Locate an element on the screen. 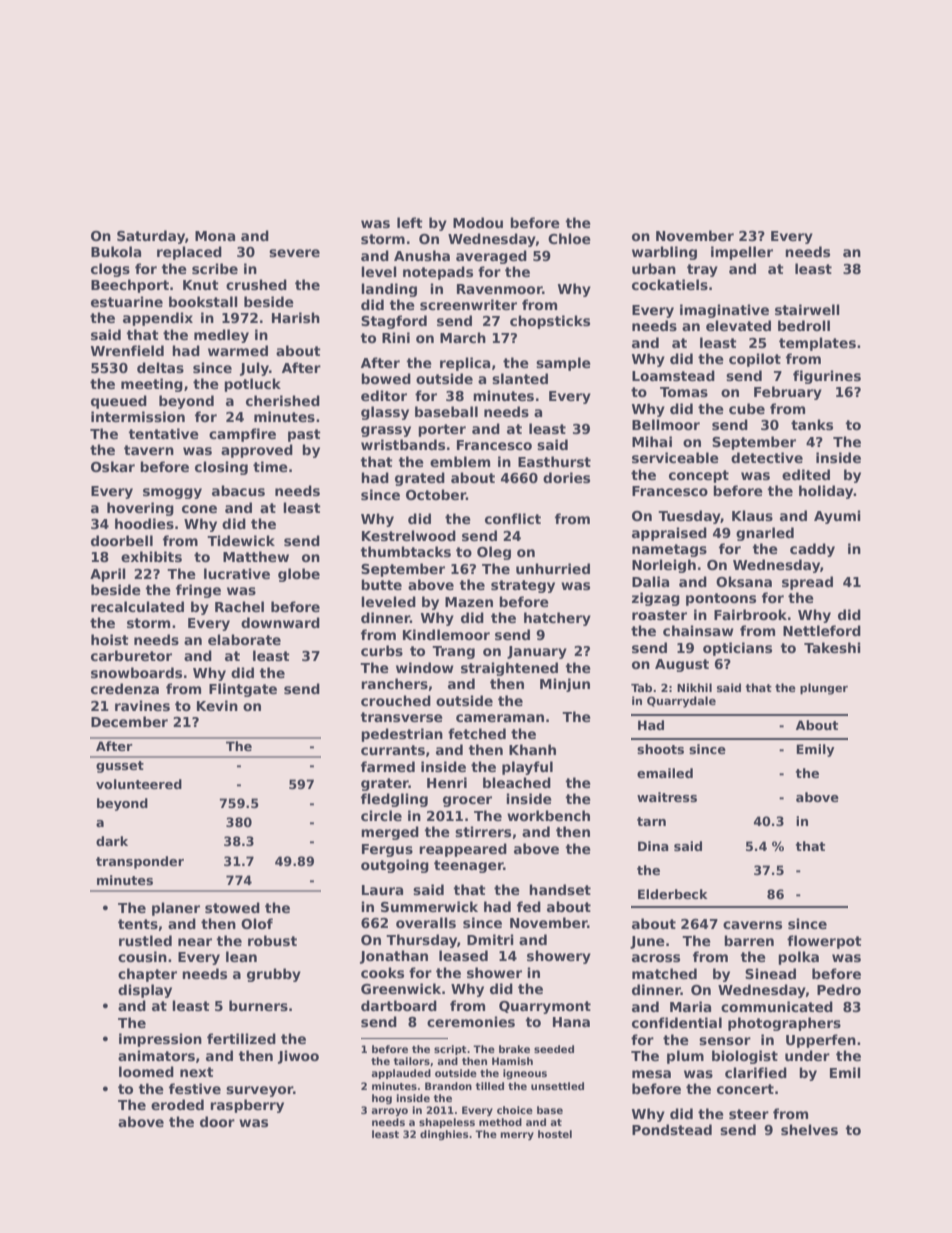 This screenshot has width=952, height=1233. burners is located at coordinates (258, 1005).
